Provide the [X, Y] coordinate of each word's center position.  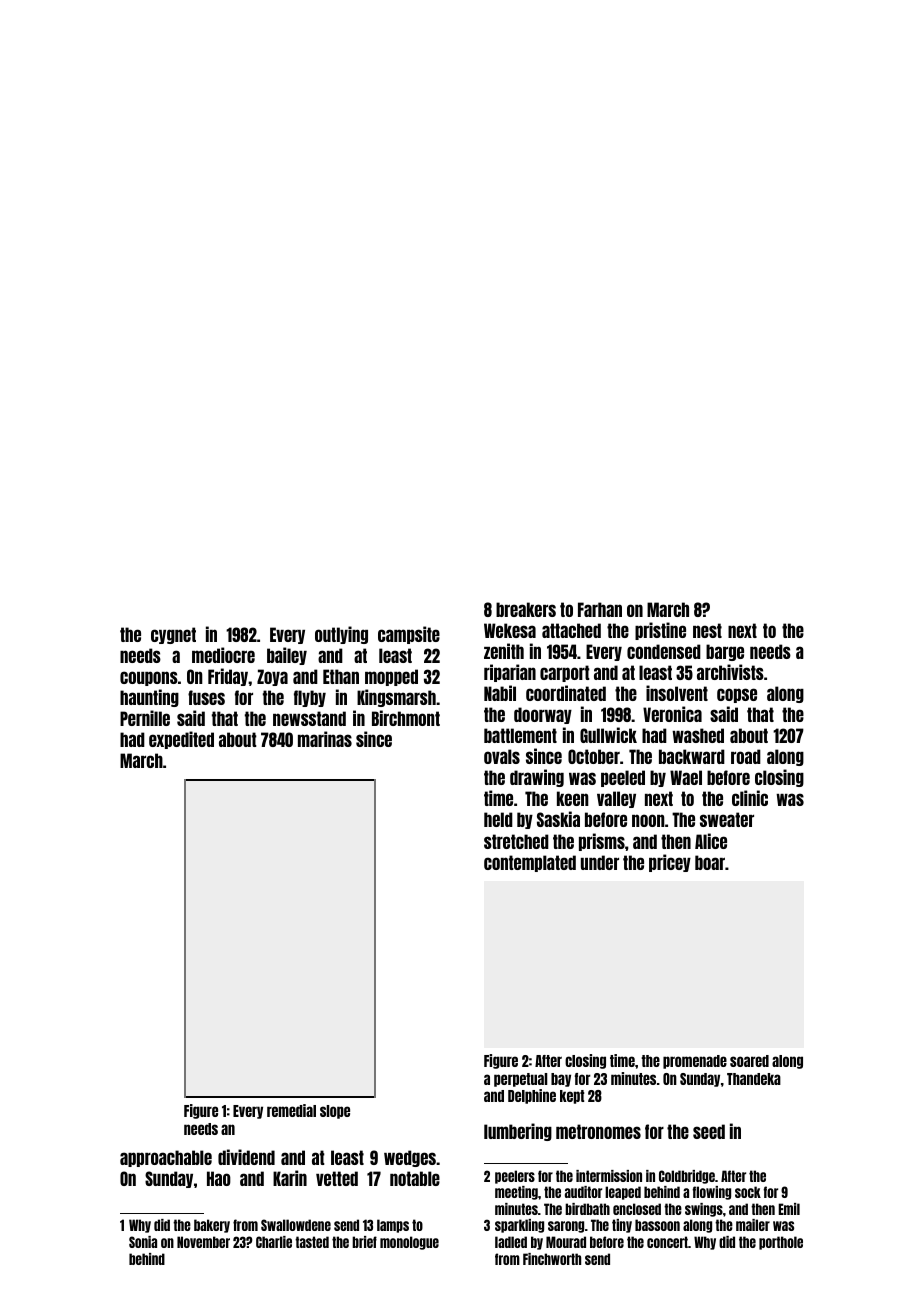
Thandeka [754, 1079]
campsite [409, 635]
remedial [291, 1110]
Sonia [143, 1242]
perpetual [520, 1080]
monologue [409, 1243]
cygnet [173, 635]
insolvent [677, 693]
